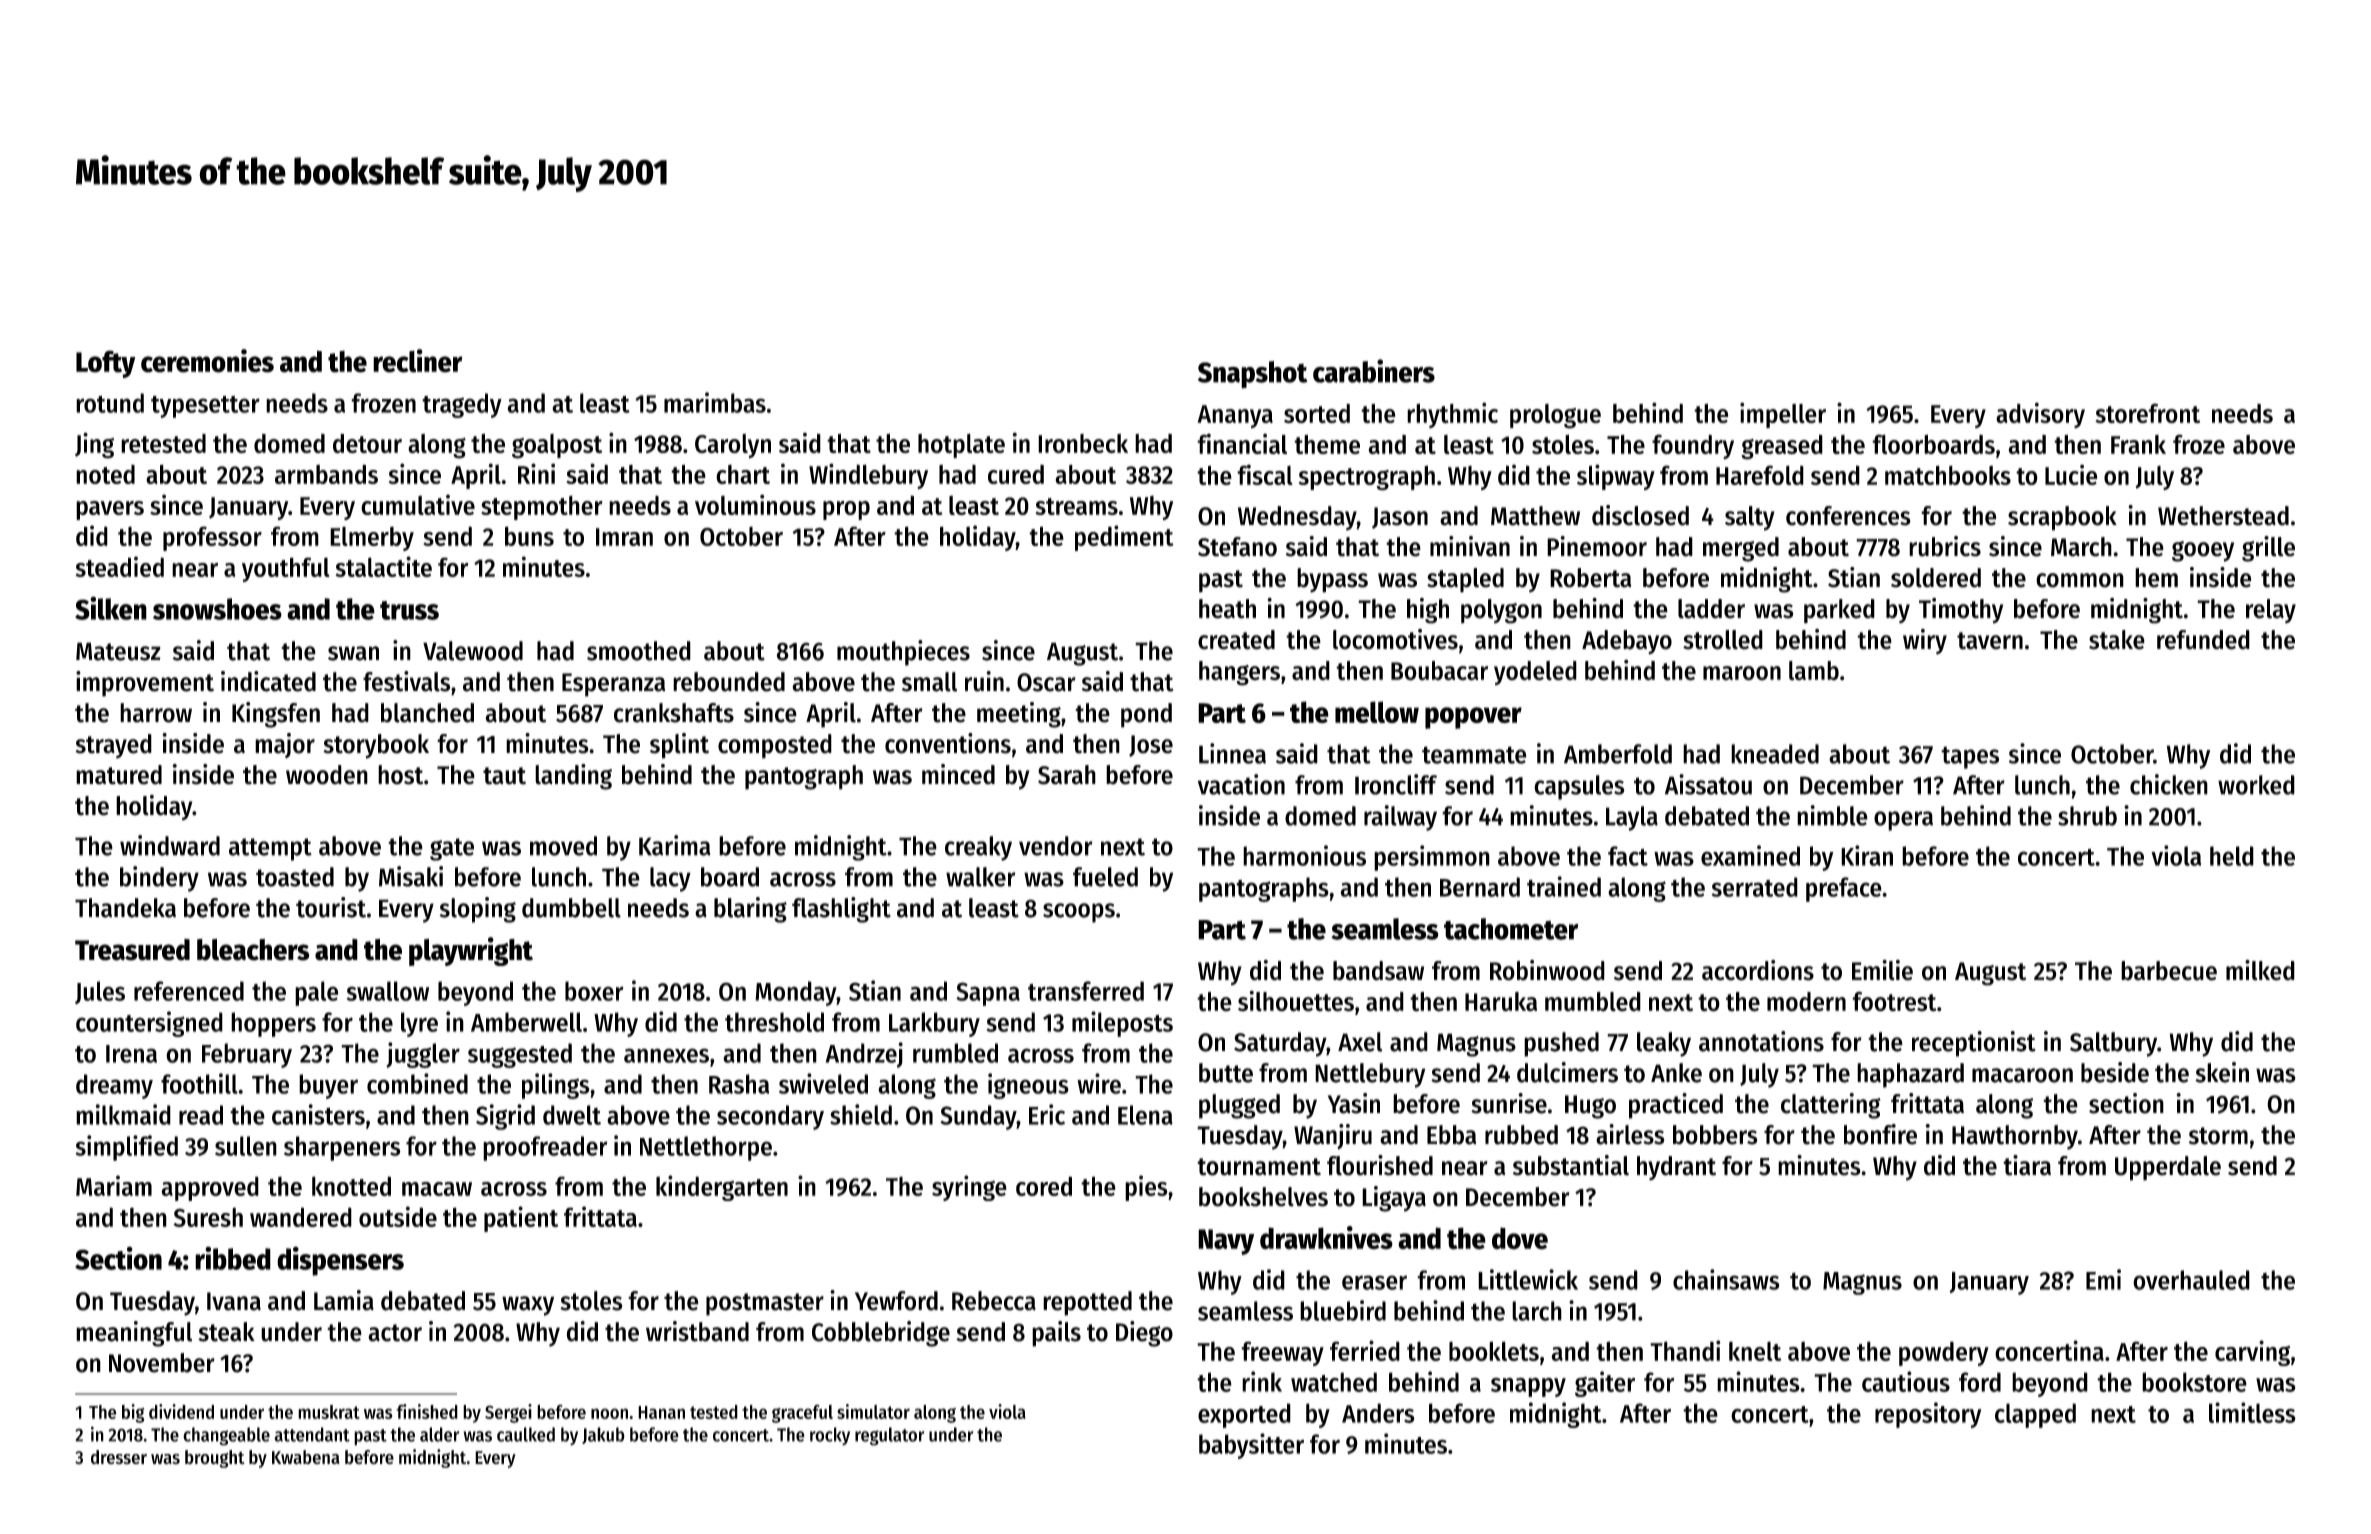 The image size is (2371, 1534). I want to click on syringe, so click(969, 1188).
